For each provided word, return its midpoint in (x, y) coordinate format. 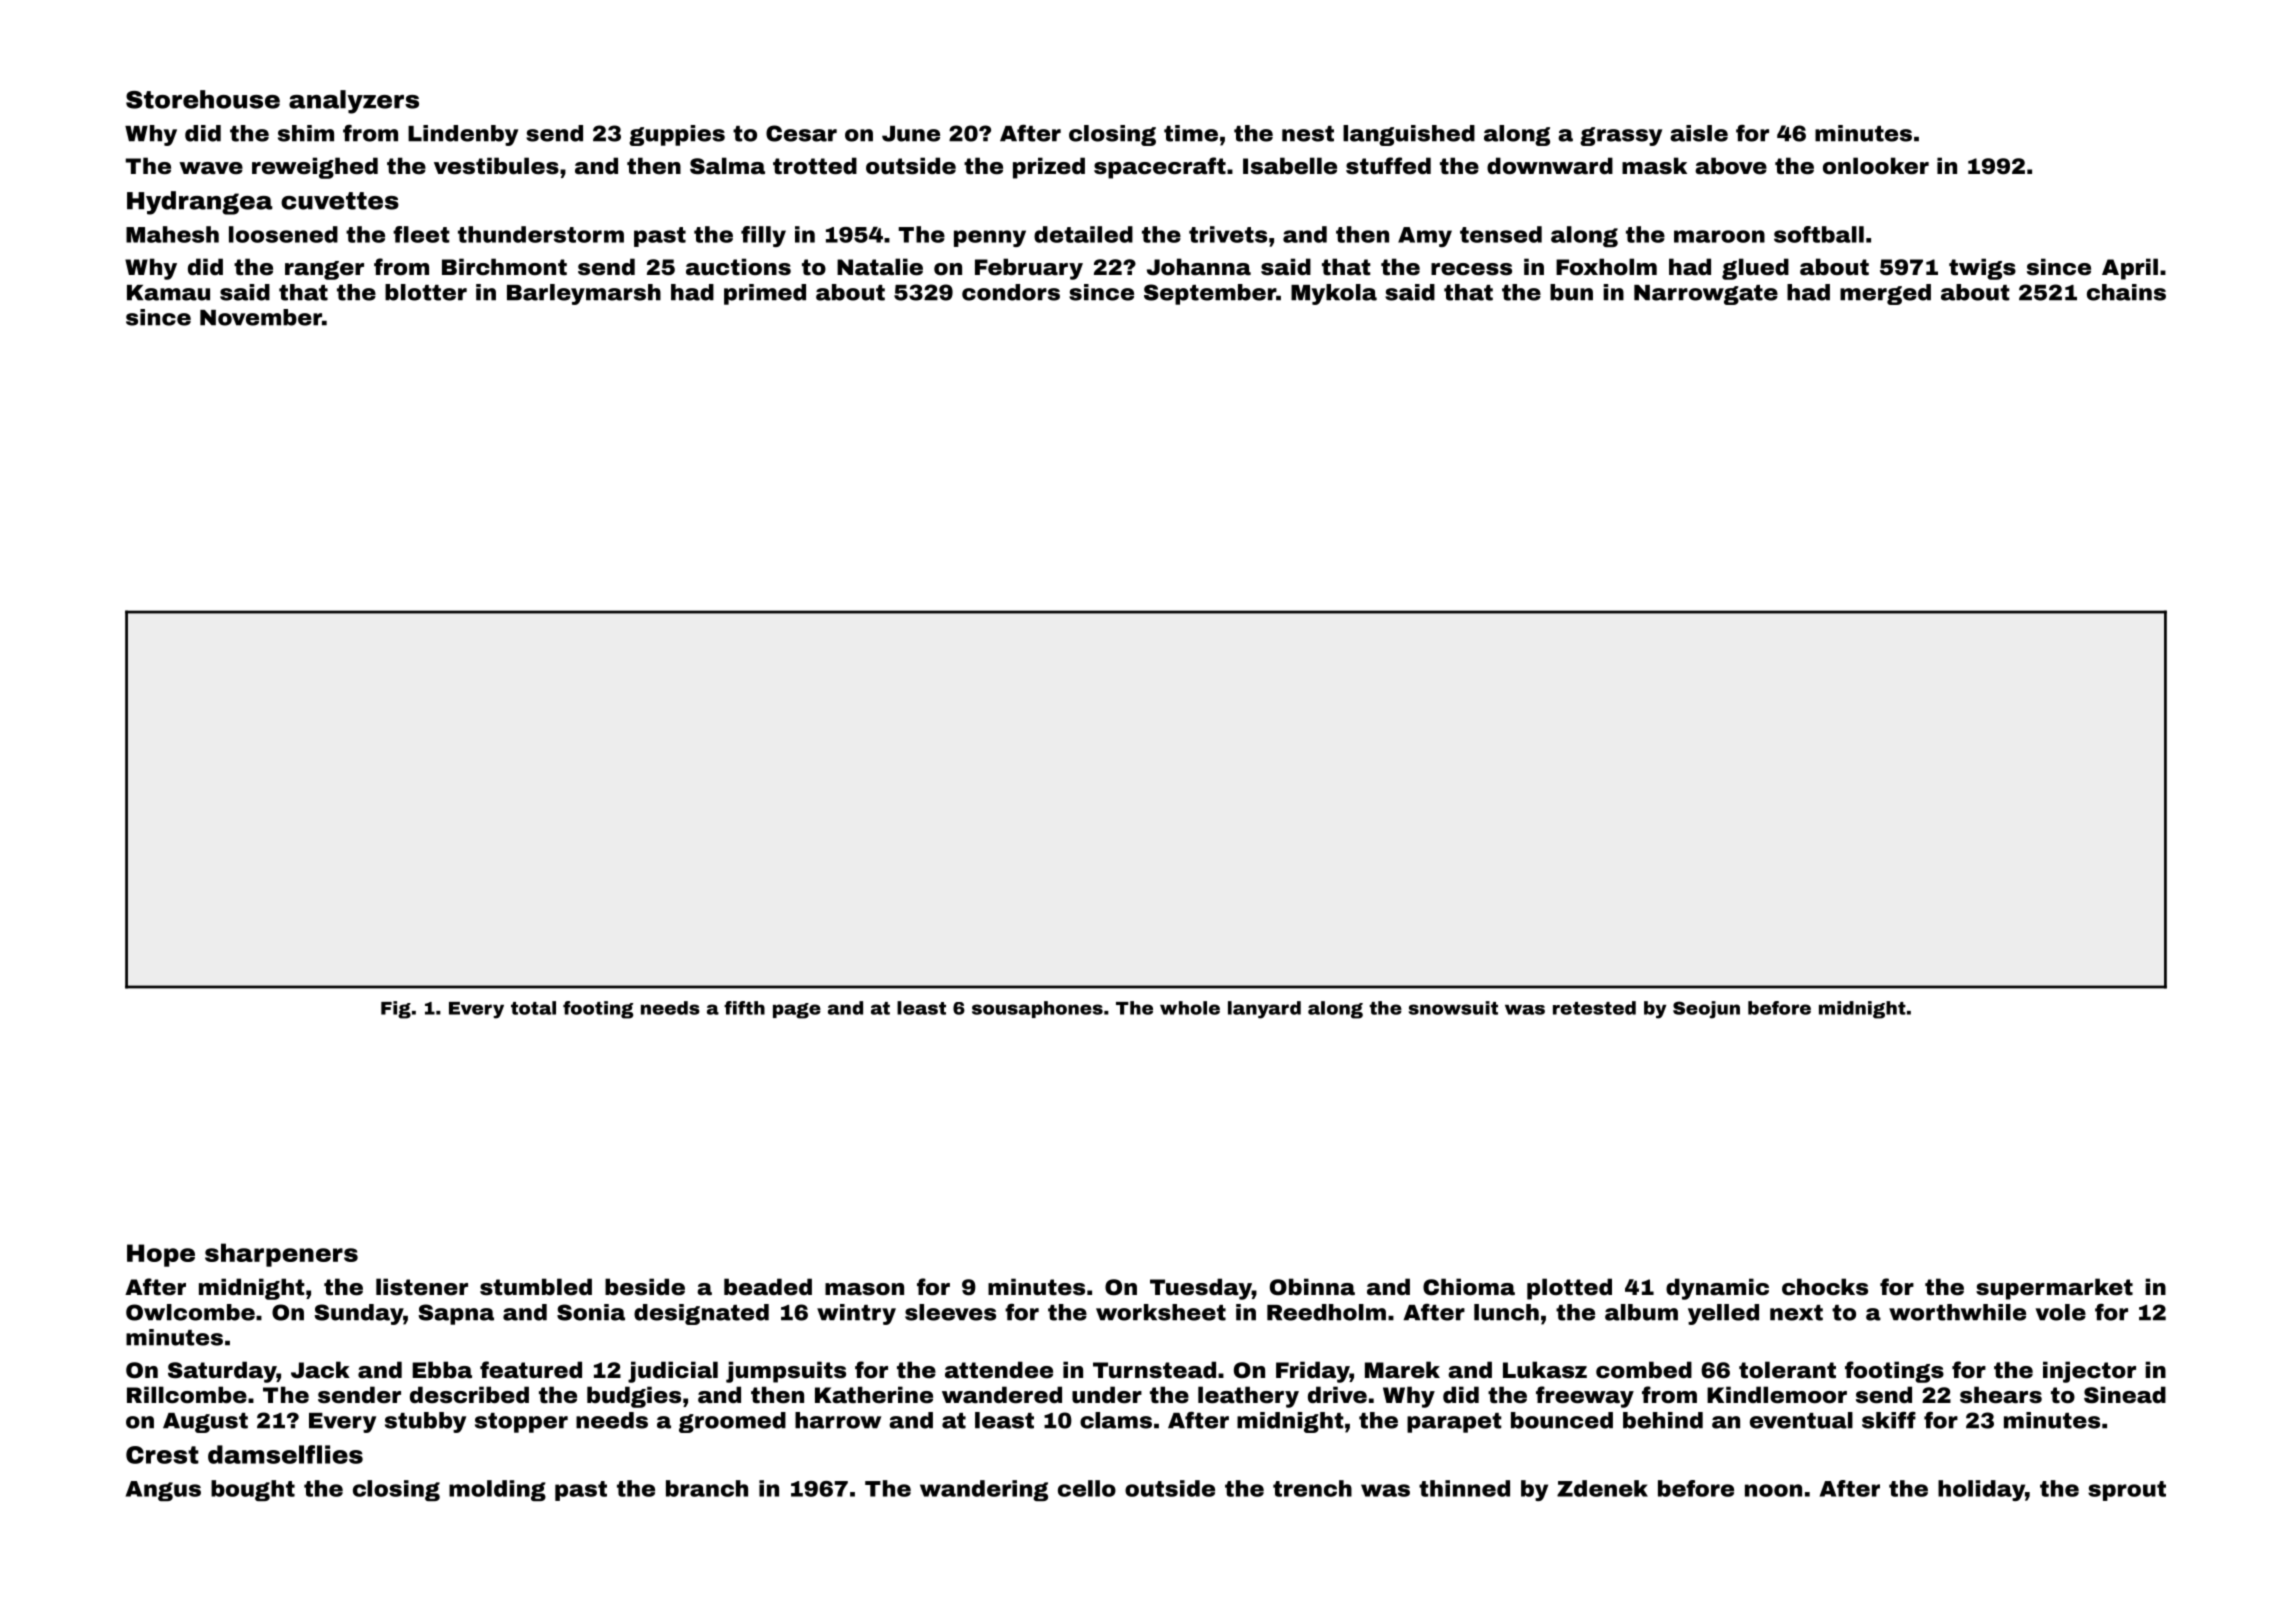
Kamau (168, 293)
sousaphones (1037, 1009)
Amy (1425, 237)
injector (2089, 1372)
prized (1049, 168)
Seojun (1706, 1010)
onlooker (1876, 166)
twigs (1982, 269)
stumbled (536, 1287)
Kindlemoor (1777, 1395)
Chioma (1469, 1286)
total (533, 1008)
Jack (320, 1370)
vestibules (496, 166)
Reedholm (1326, 1312)
